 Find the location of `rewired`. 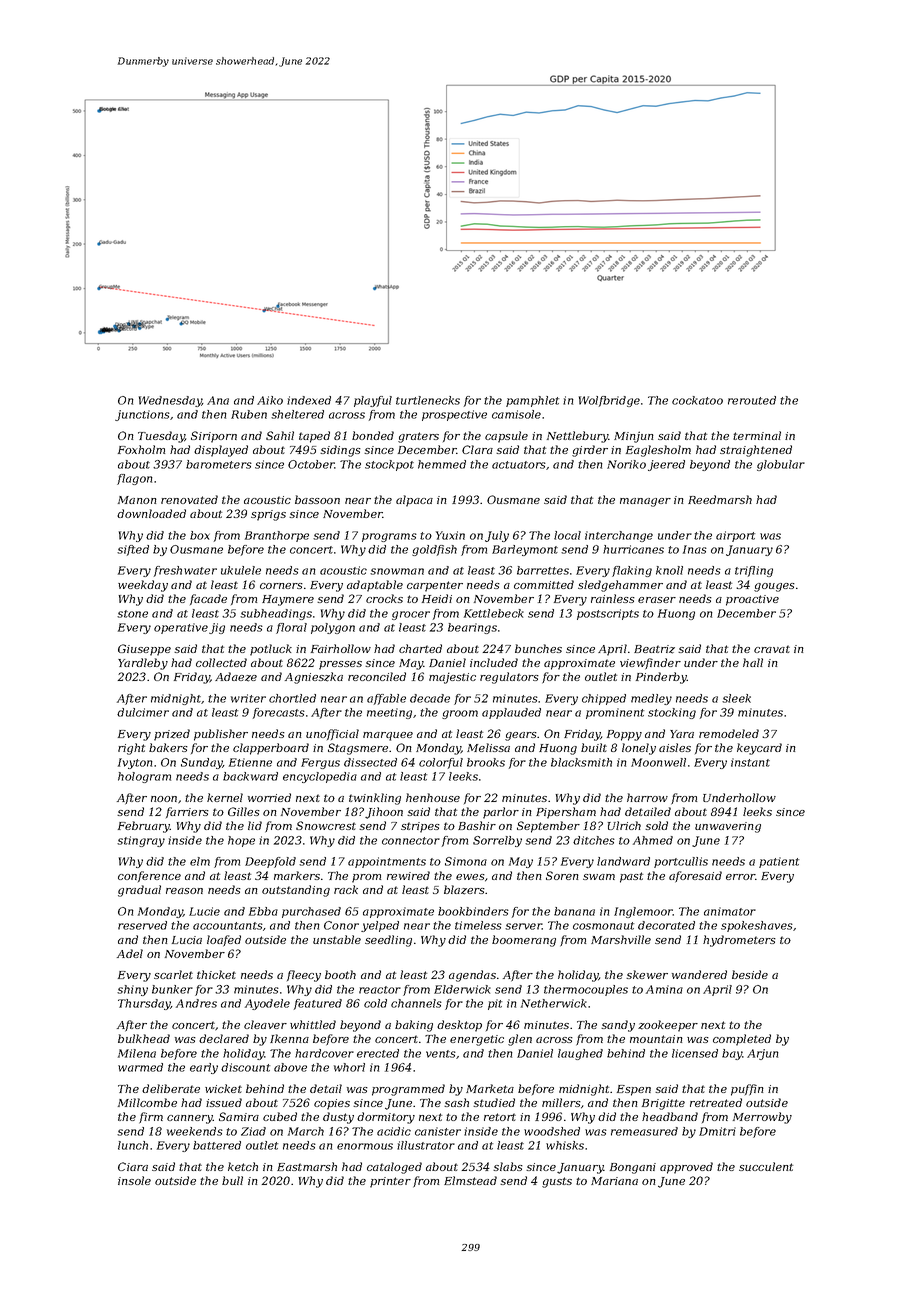

rewired is located at coordinates (408, 875).
